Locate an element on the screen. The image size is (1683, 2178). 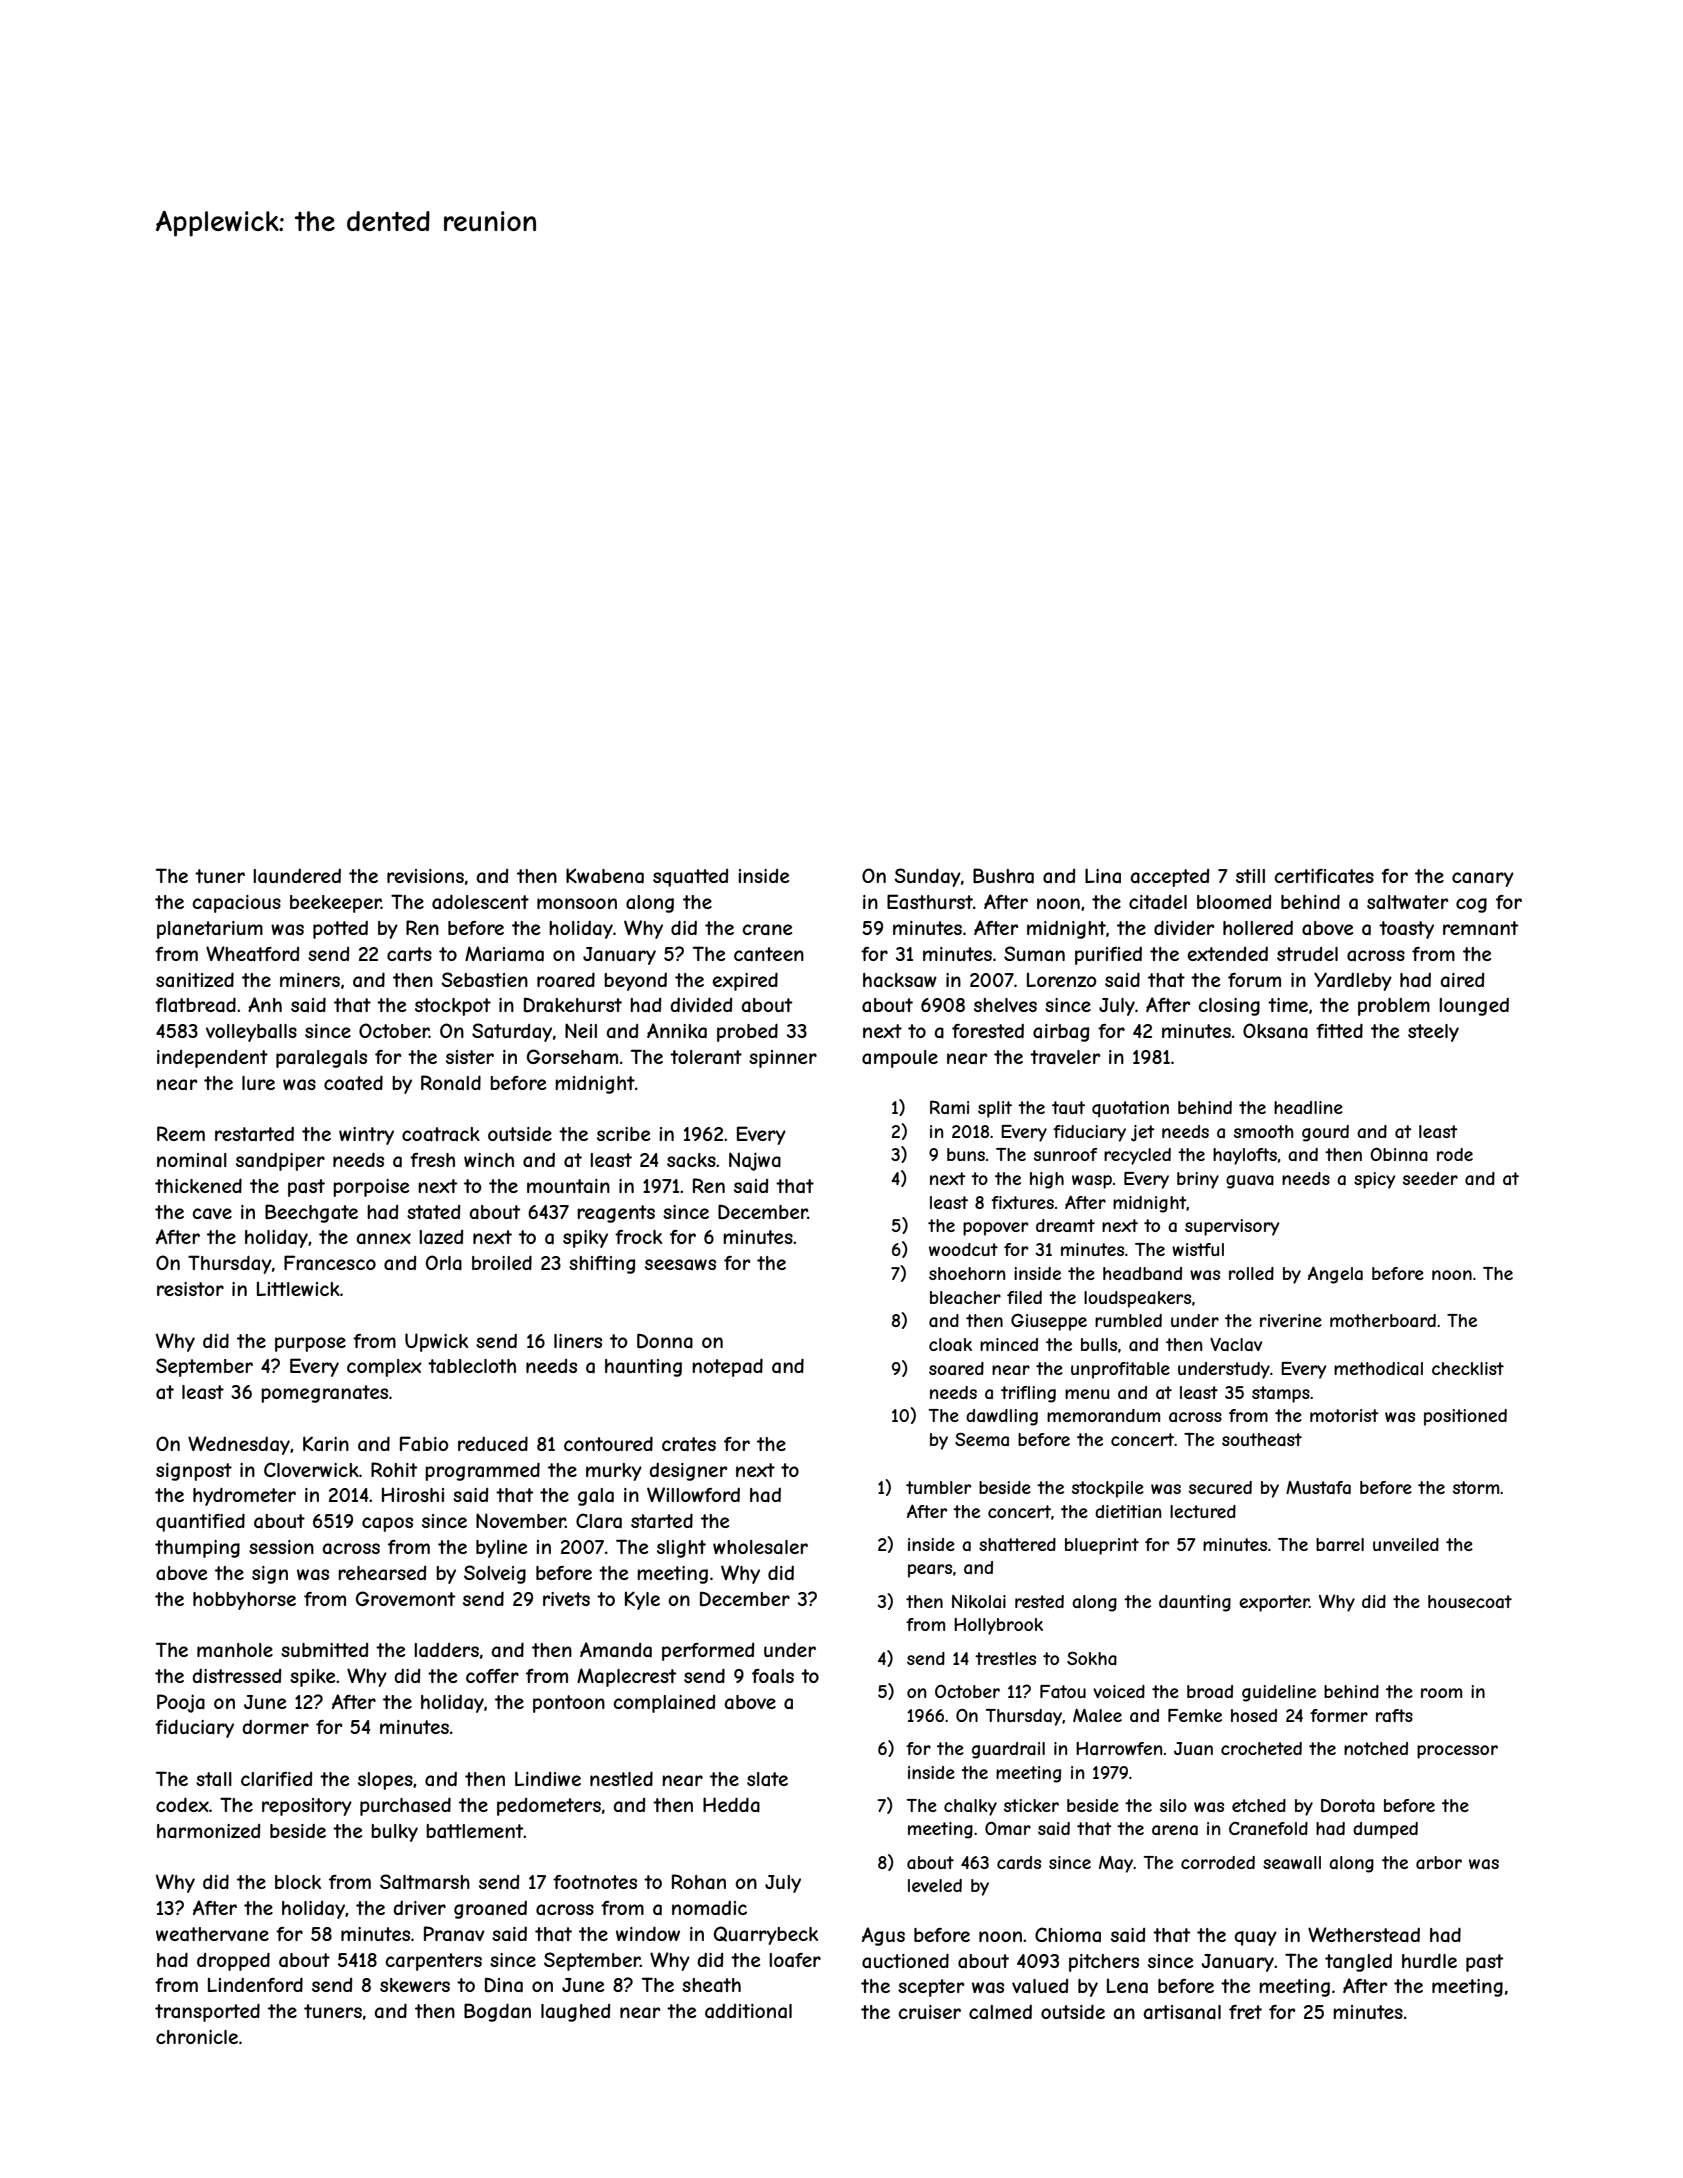
unprofitable is located at coordinates (1120, 1370).
